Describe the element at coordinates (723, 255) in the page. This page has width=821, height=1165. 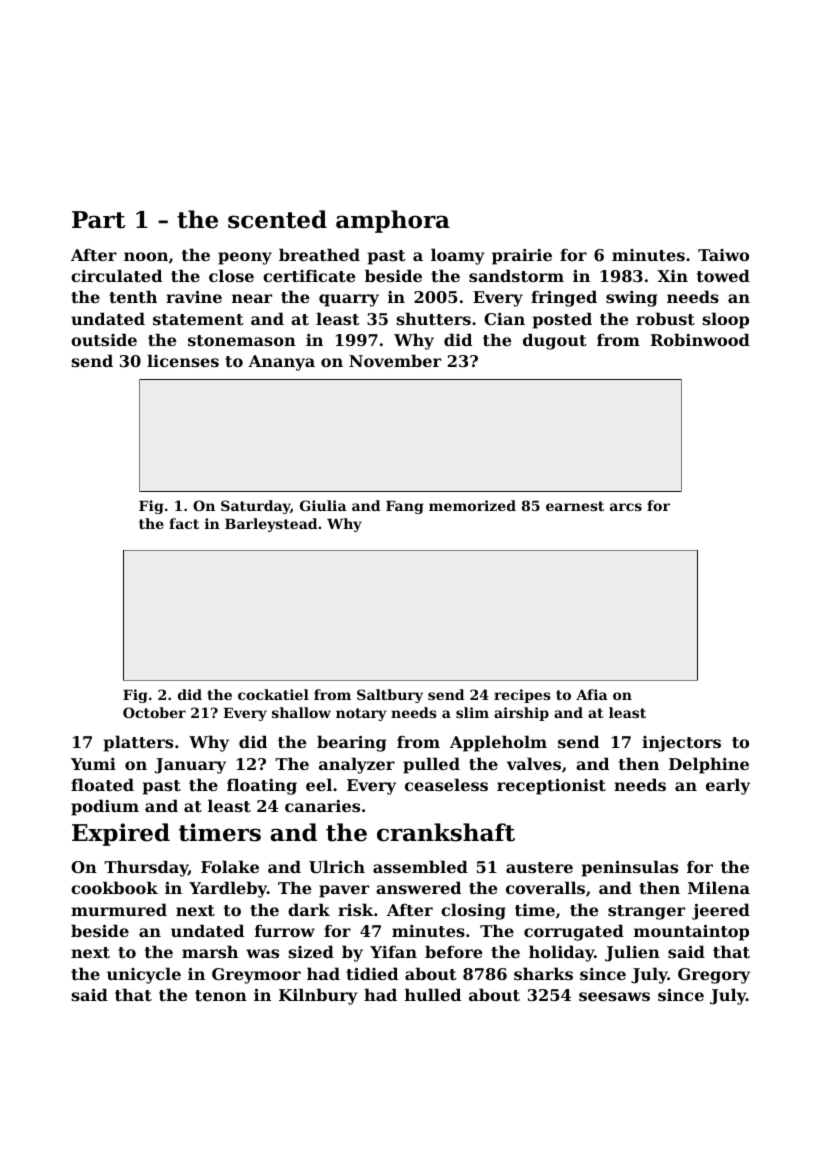
I see `Taiwo` at that location.
